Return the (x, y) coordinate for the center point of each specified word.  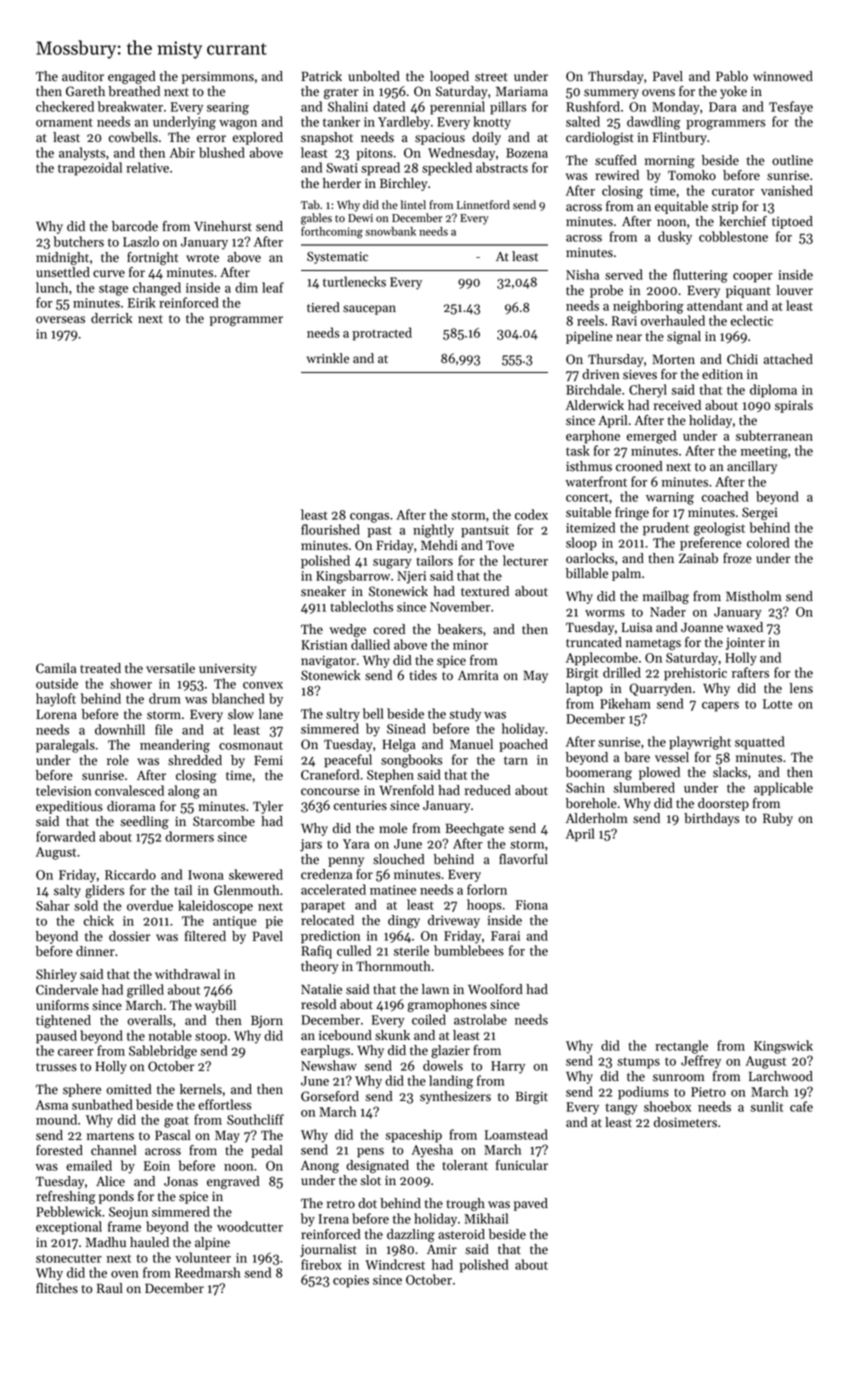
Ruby (778, 819)
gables (316, 219)
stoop (211, 1038)
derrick (111, 318)
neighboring (648, 307)
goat (176, 1122)
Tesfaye (791, 108)
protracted (382, 334)
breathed (134, 91)
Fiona (532, 905)
